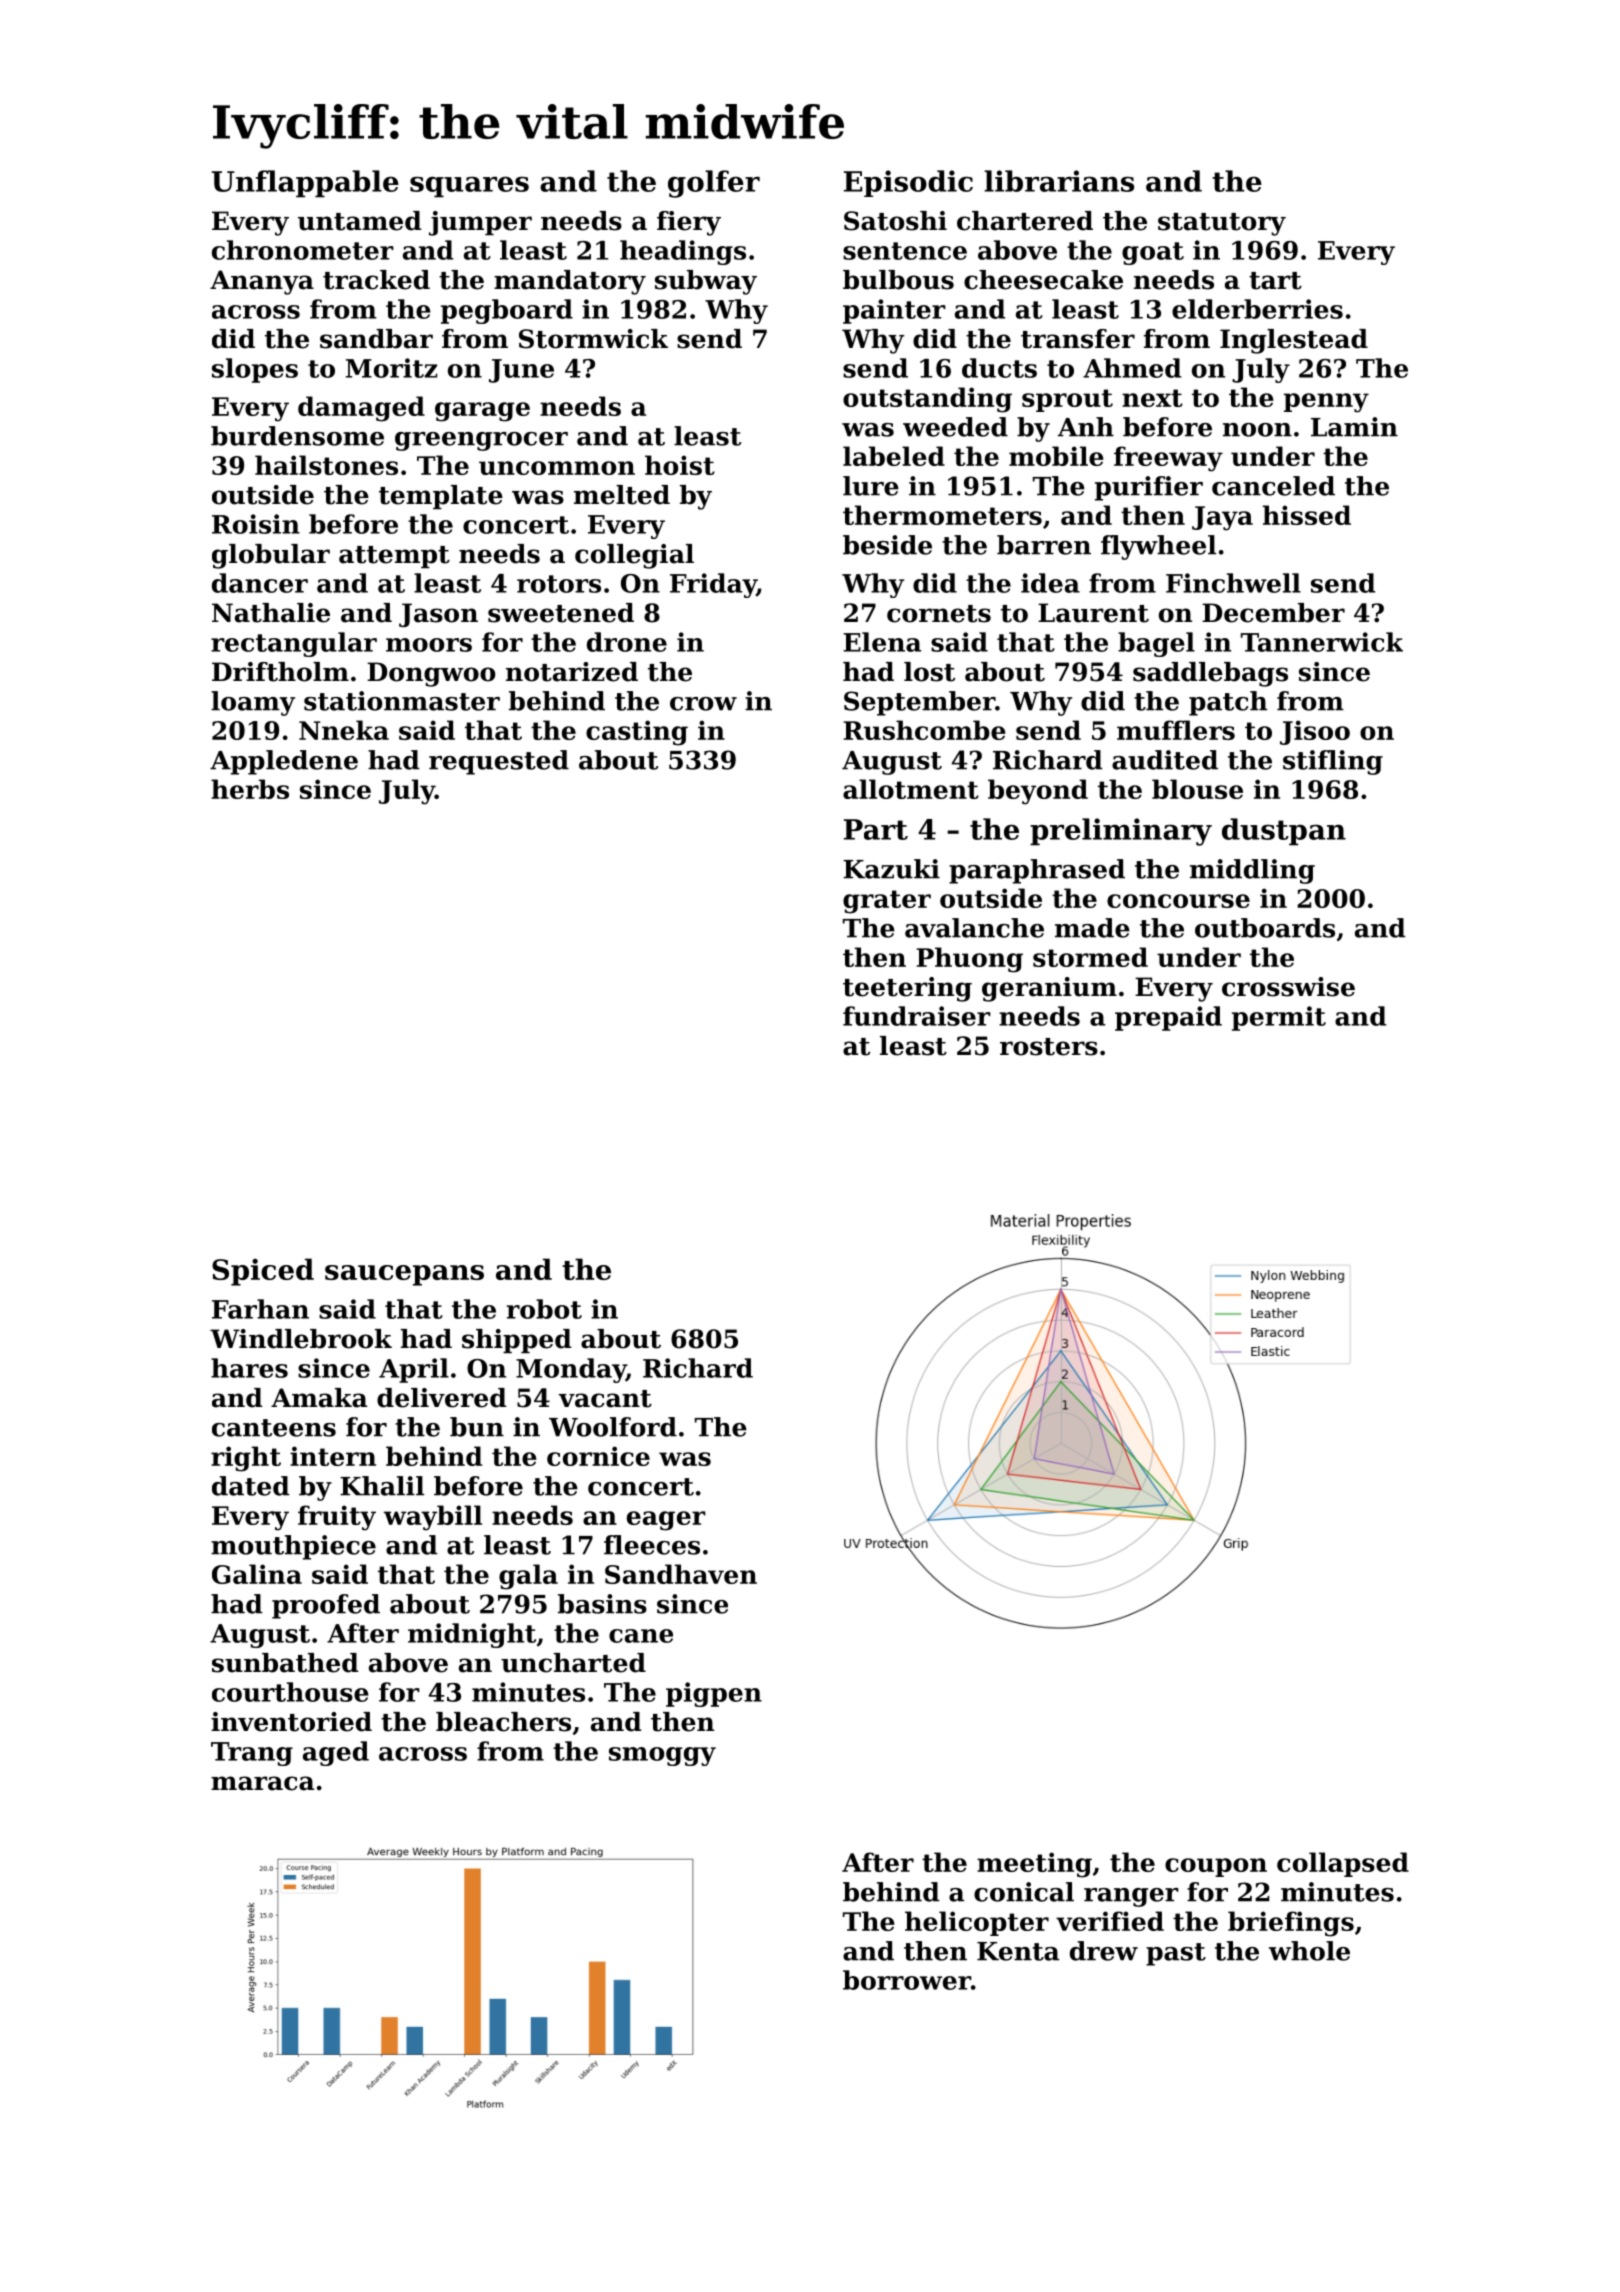 This screenshot has width=1620, height=2292. What do you see at coordinates (477, 1427) in the screenshot?
I see `bun` at bounding box center [477, 1427].
